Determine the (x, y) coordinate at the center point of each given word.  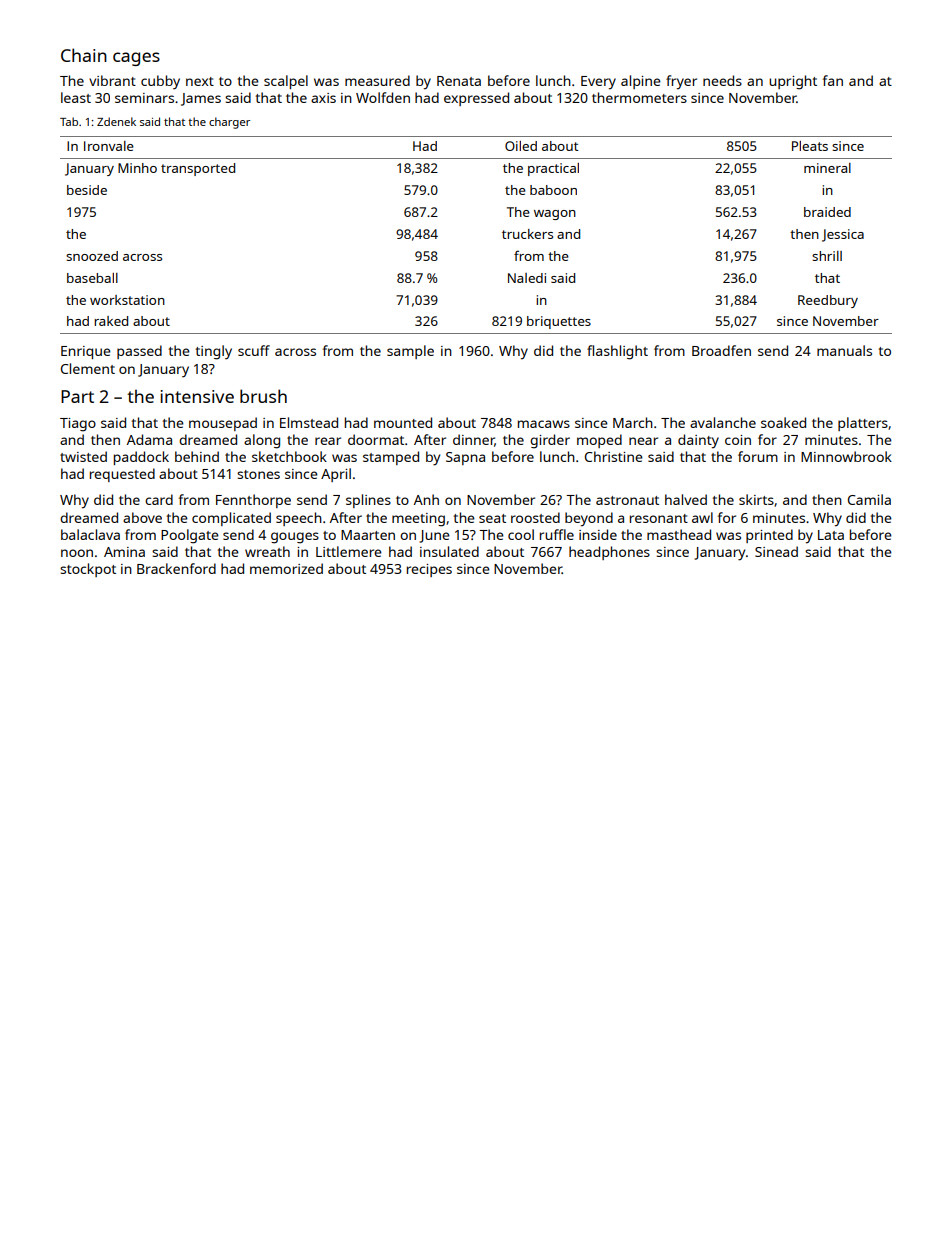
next (200, 81)
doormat (376, 439)
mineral (827, 168)
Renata (459, 81)
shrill (827, 256)
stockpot (88, 570)
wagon (555, 215)
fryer (681, 82)
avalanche (723, 422)
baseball (92, 278)
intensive (197, 396)
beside (87, 190)
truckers (527, 234)
